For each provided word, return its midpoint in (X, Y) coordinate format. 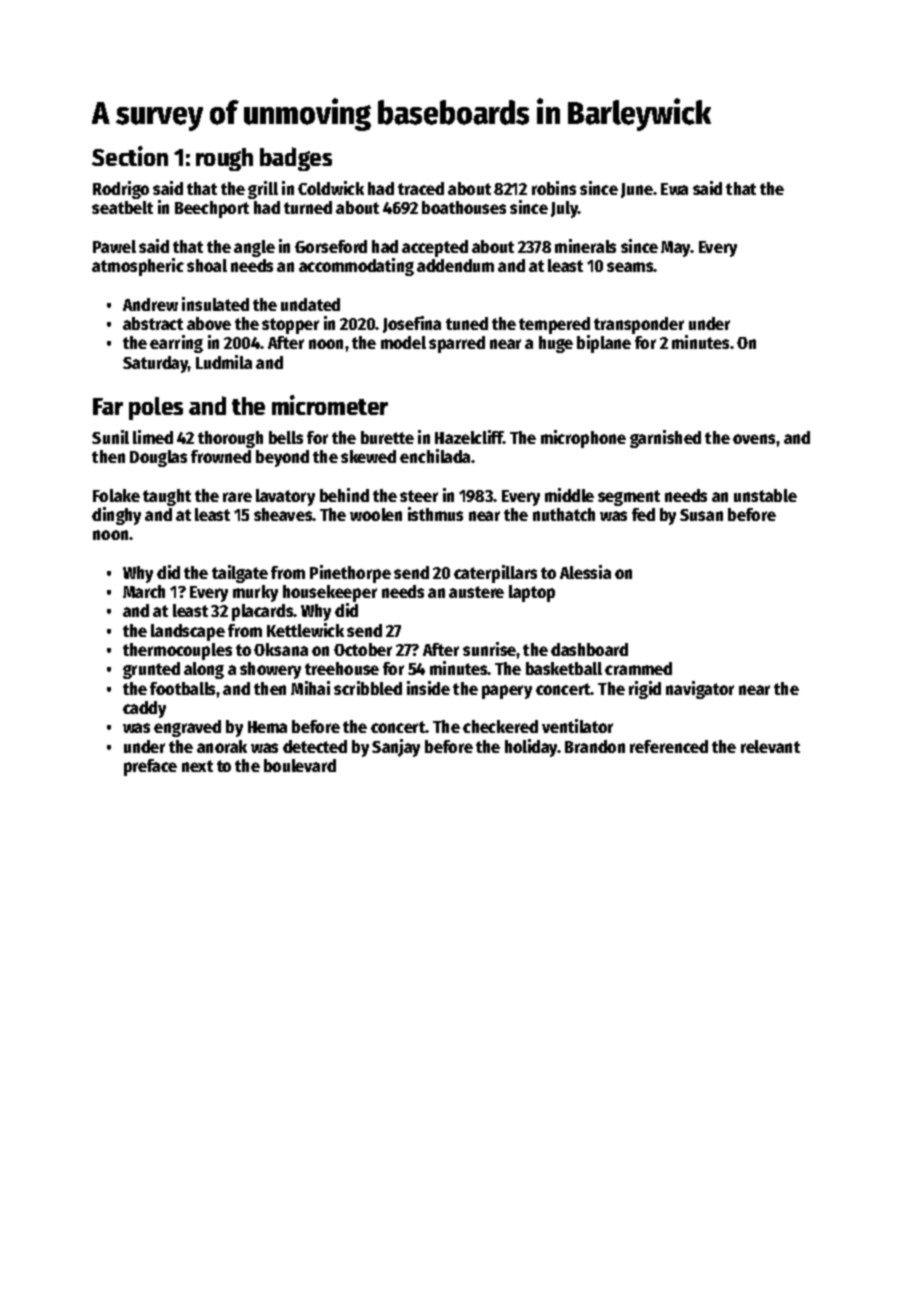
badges (296, 159)
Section (130, 156)
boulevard (300, 765)
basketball (564, 668)
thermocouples (177, 651)
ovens (755, 439)
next (197, 766)
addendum (455, 265)
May (676, 249)
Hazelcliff (469, 437)
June (637, 190)
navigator (700, 690)
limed (153, 437)
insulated (215, 304)
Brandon (595, 746)
